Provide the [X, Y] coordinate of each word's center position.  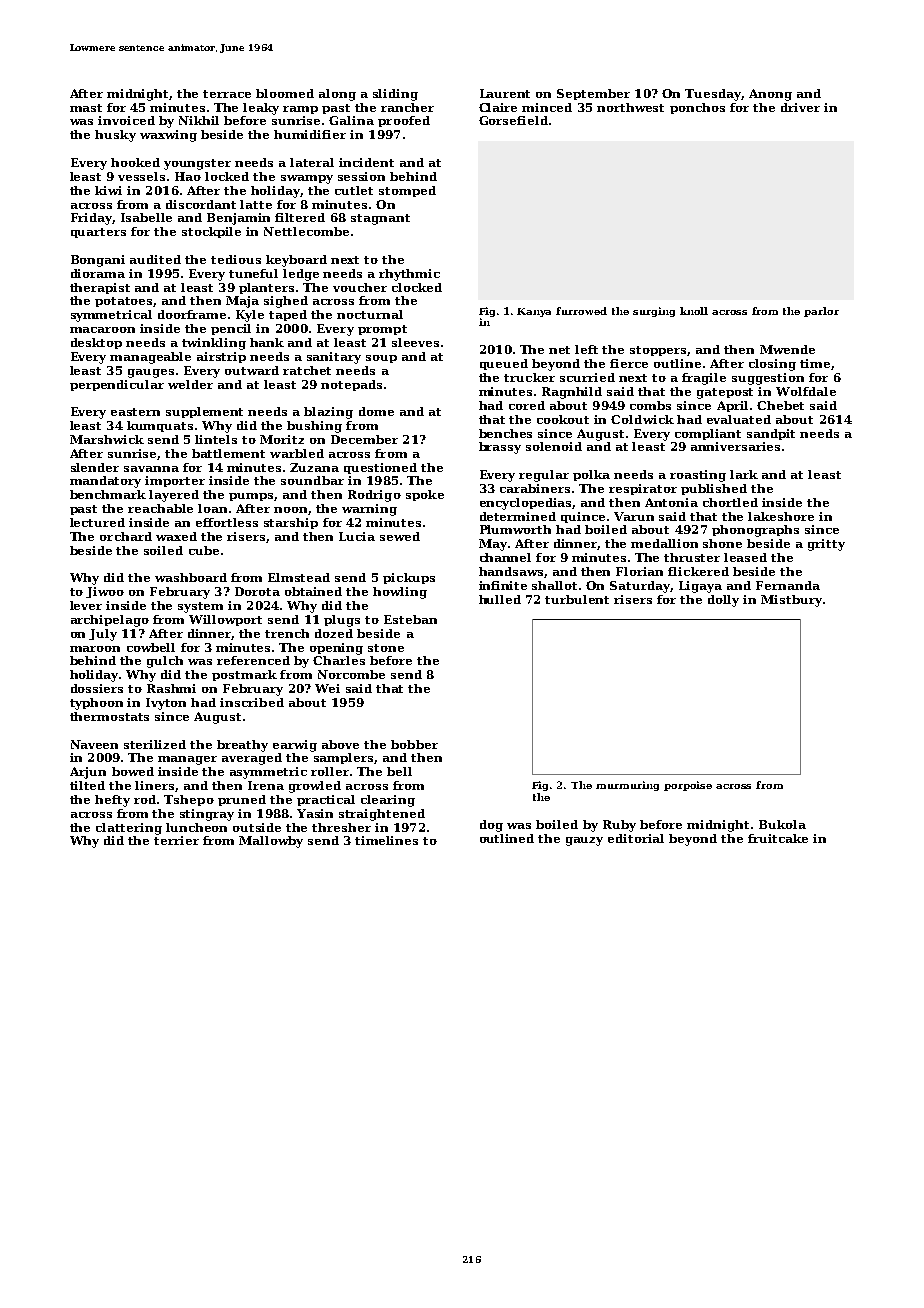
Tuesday [713, 95]
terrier [176, 840]
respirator [643, 489]
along [337, 95]
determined [518, 516]
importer [175, 481]
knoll [694, 311]
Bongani [98, 261]
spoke [425, 495]
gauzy [584, 841]
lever [86, 605]
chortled [730, 502]
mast [86, 108]
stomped [407, 191]
